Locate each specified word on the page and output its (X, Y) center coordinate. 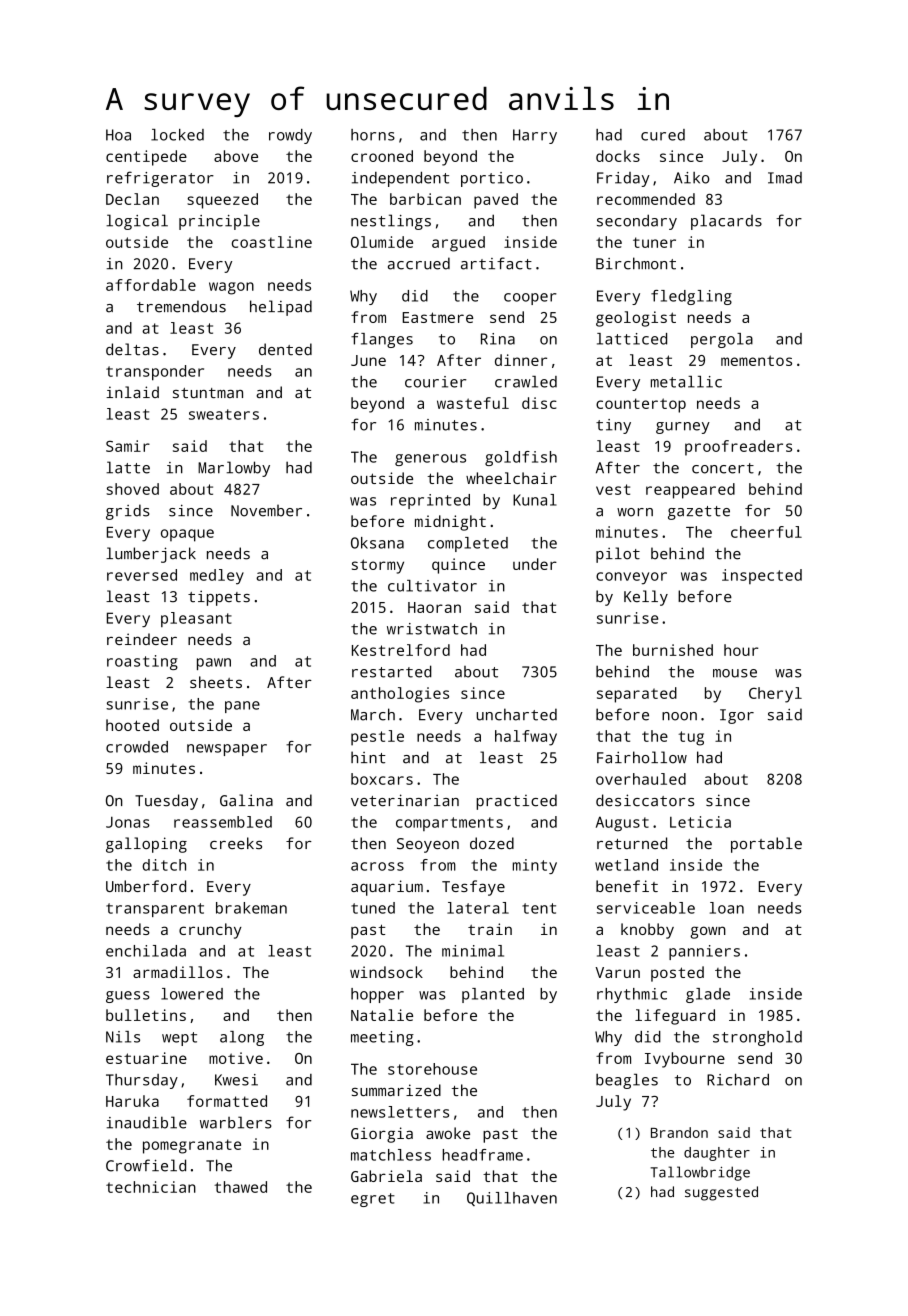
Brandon (679, 1132)
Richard (738, 1080)
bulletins (146, 1015)
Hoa (118, 135)
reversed (142, 575)
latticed (632, 339)
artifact (496, 263)
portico (492, 179)
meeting (382, 1038)
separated (637, 695)
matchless (391, 1155)
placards (726, 222)
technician (151, 1187)
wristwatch (432, 629)
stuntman (208, 393)
